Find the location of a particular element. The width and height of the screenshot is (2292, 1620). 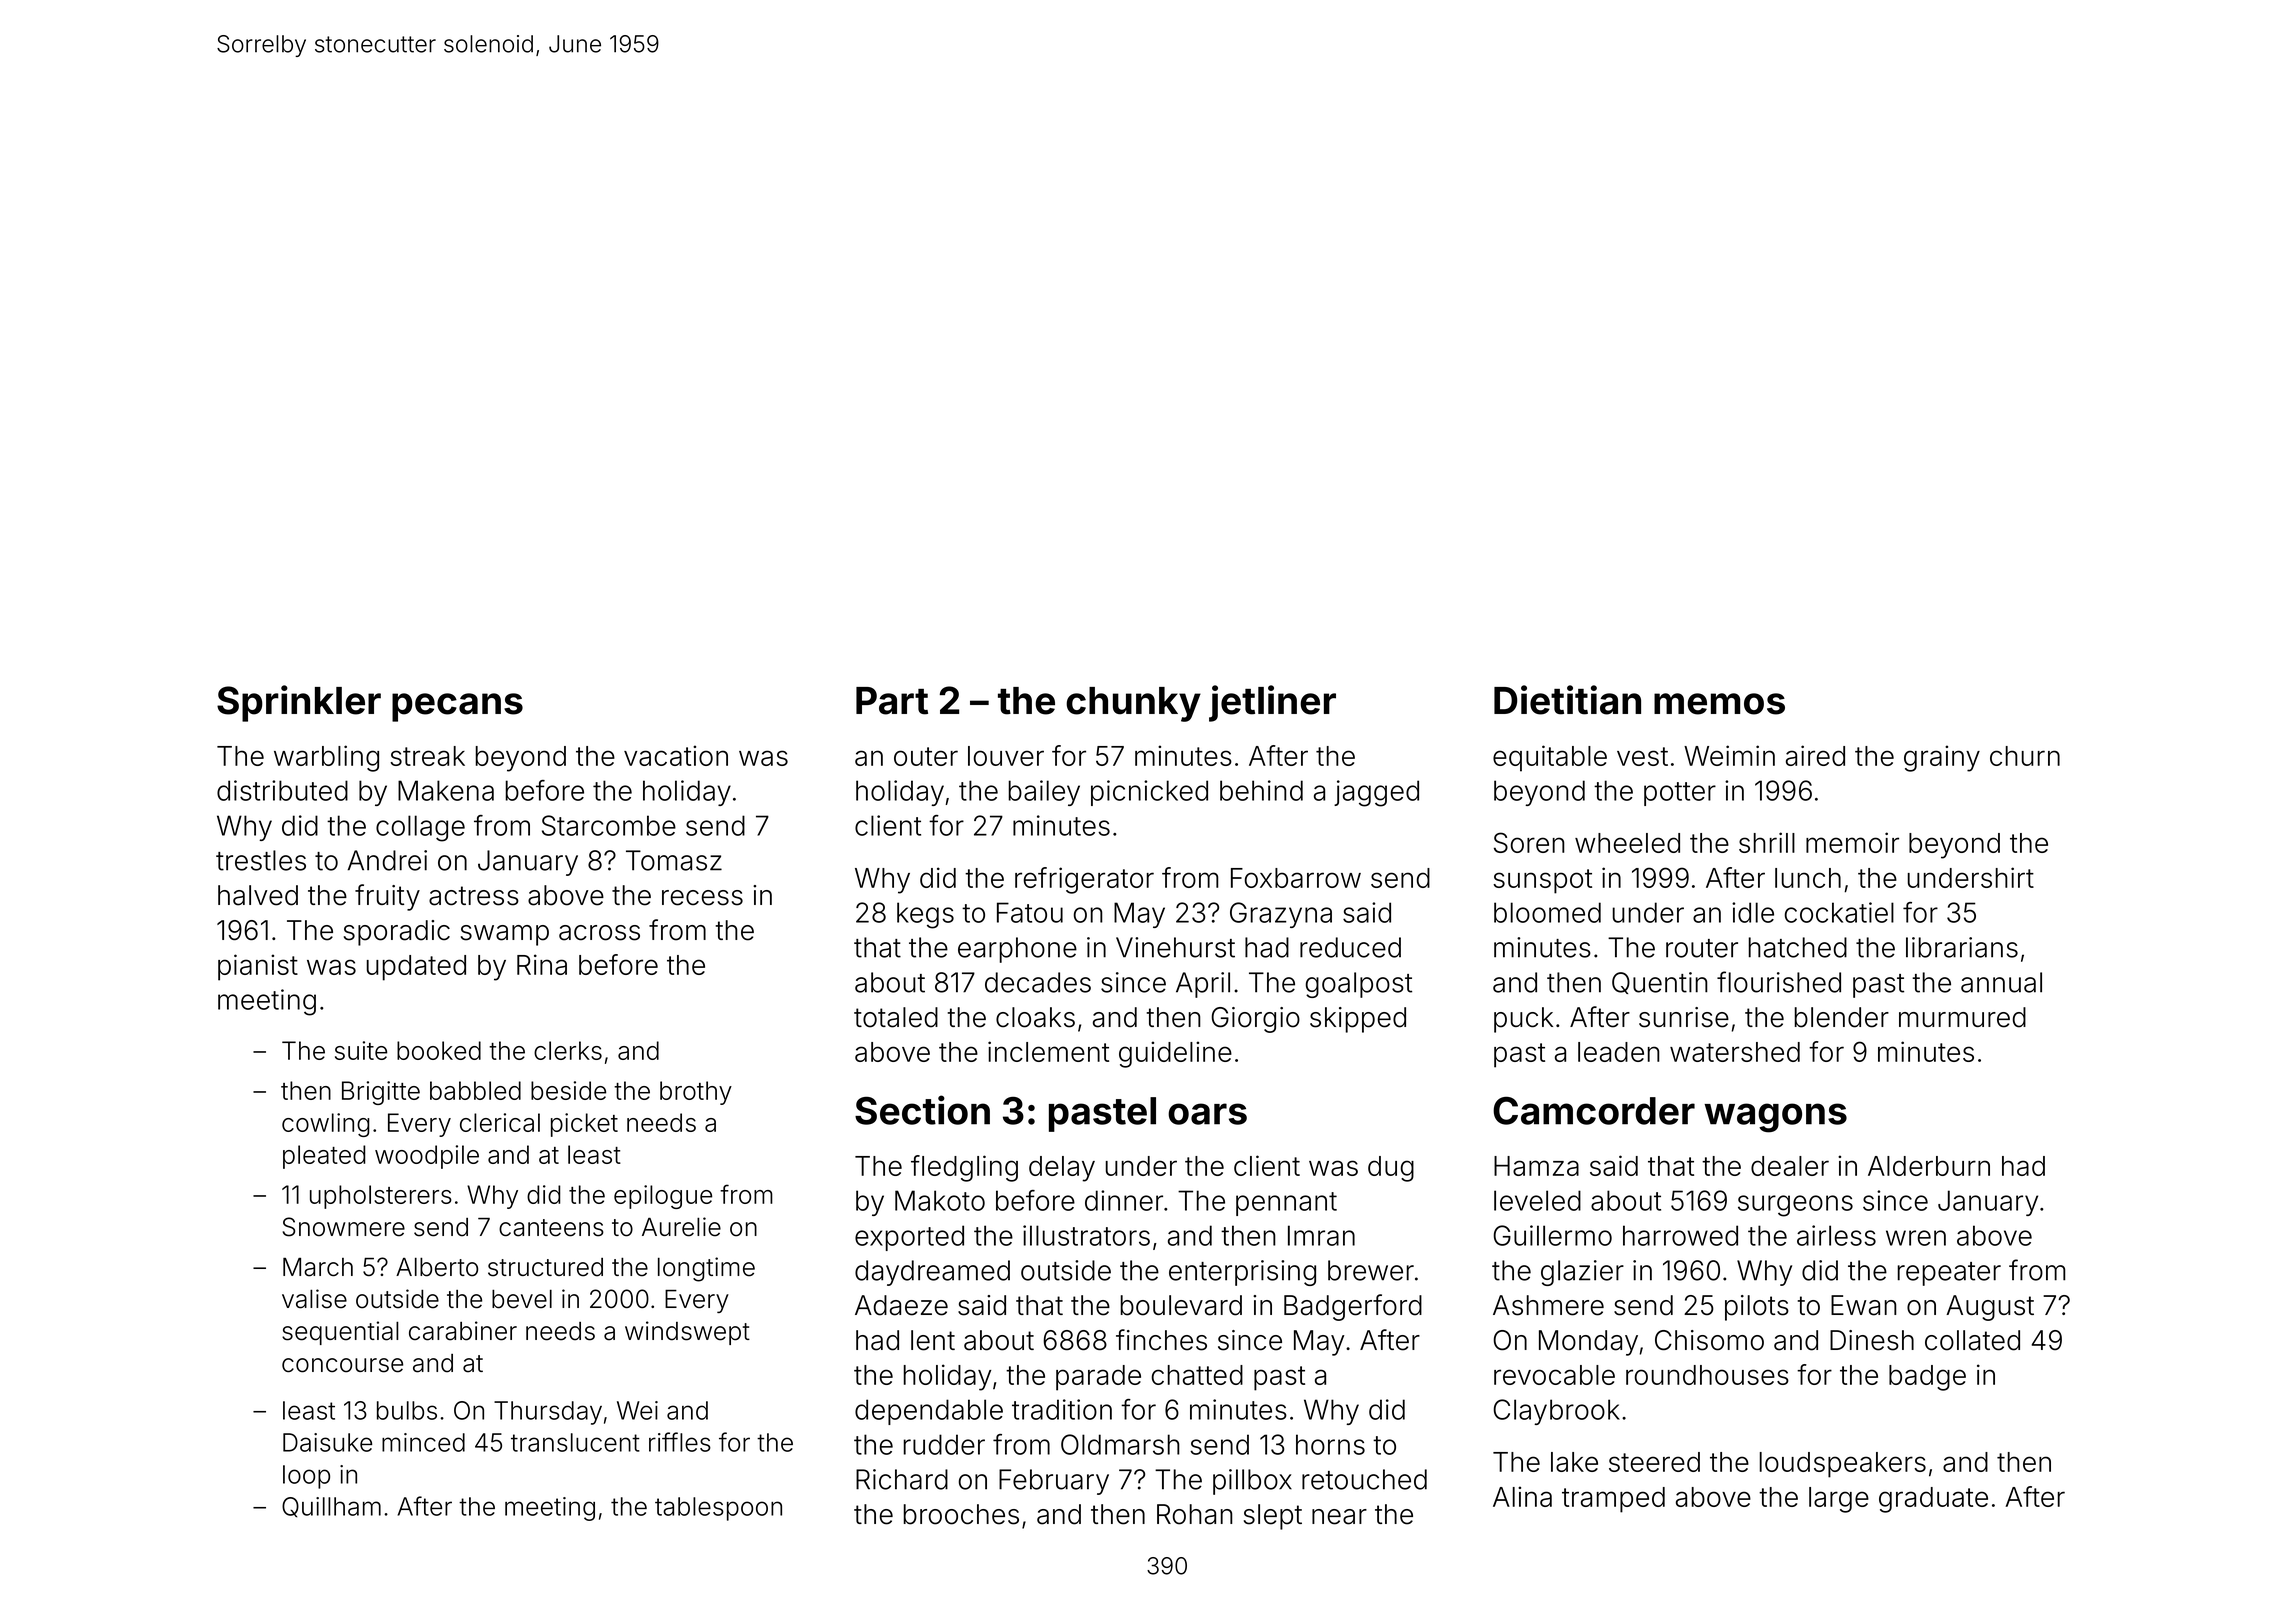

equitable is located at coordinates (1550, 758).
